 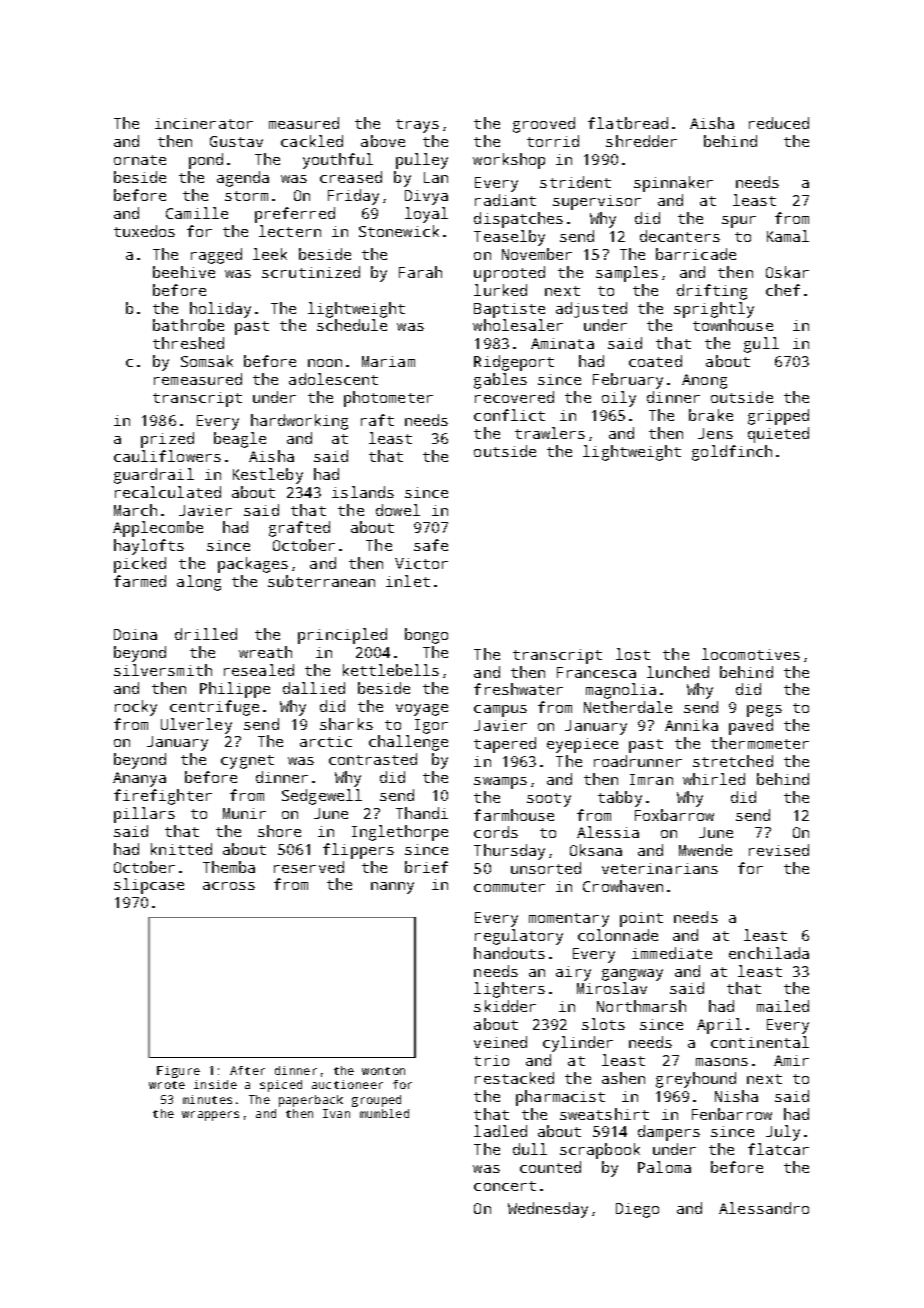 I want to click on ornate, so click(x=140, y=160).
